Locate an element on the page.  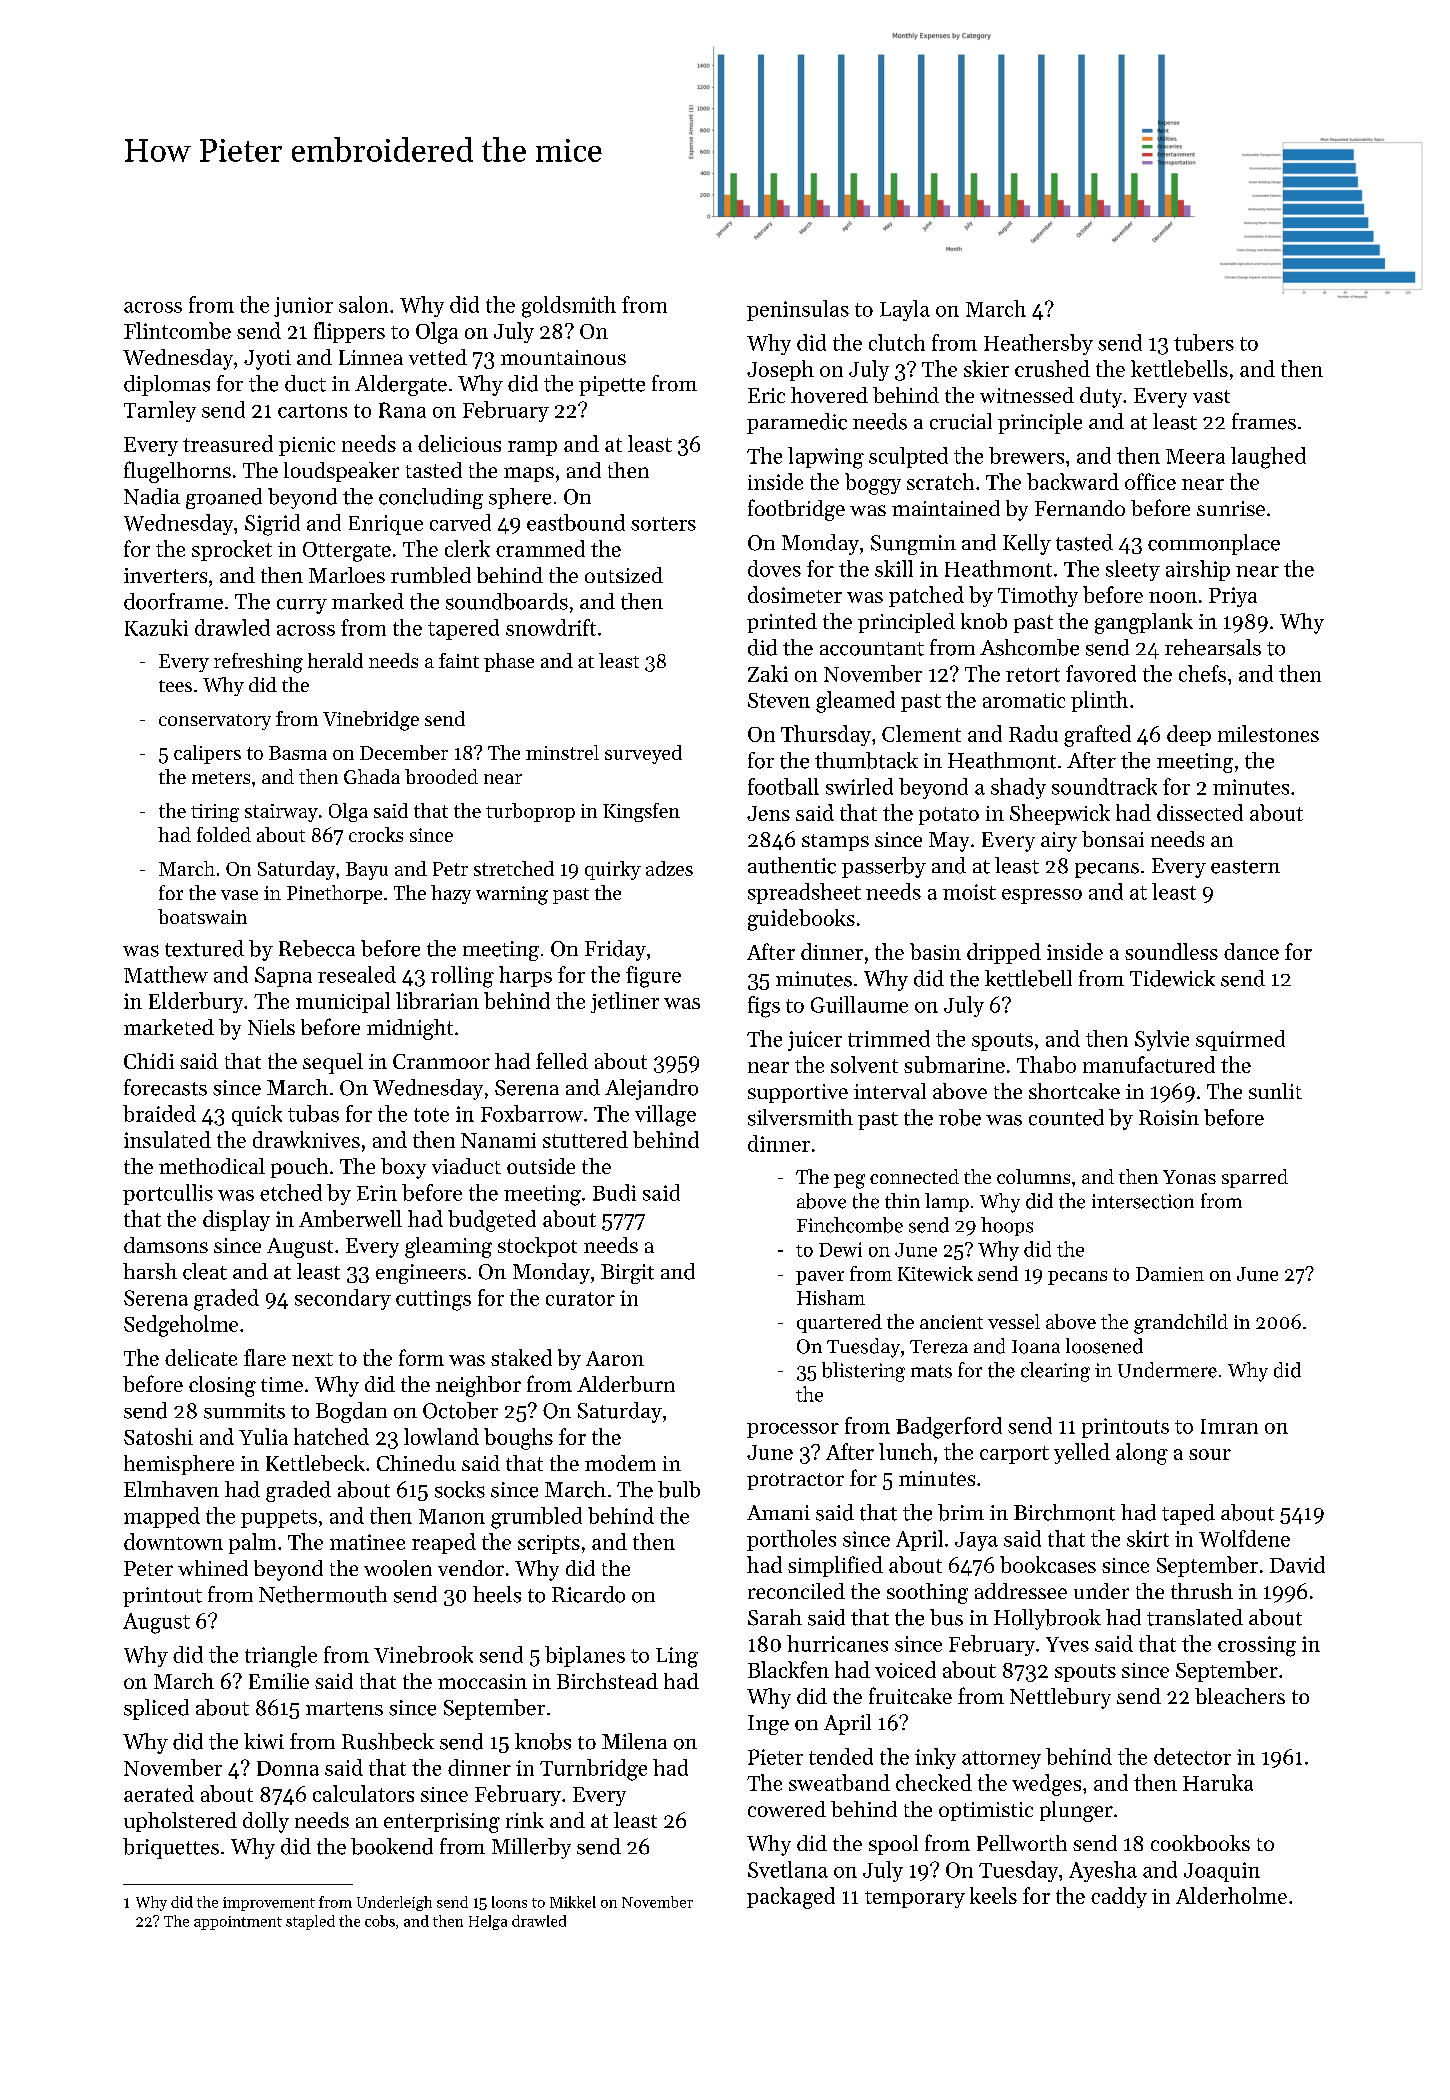
skirt is located at coordinates (1148, 1538).
